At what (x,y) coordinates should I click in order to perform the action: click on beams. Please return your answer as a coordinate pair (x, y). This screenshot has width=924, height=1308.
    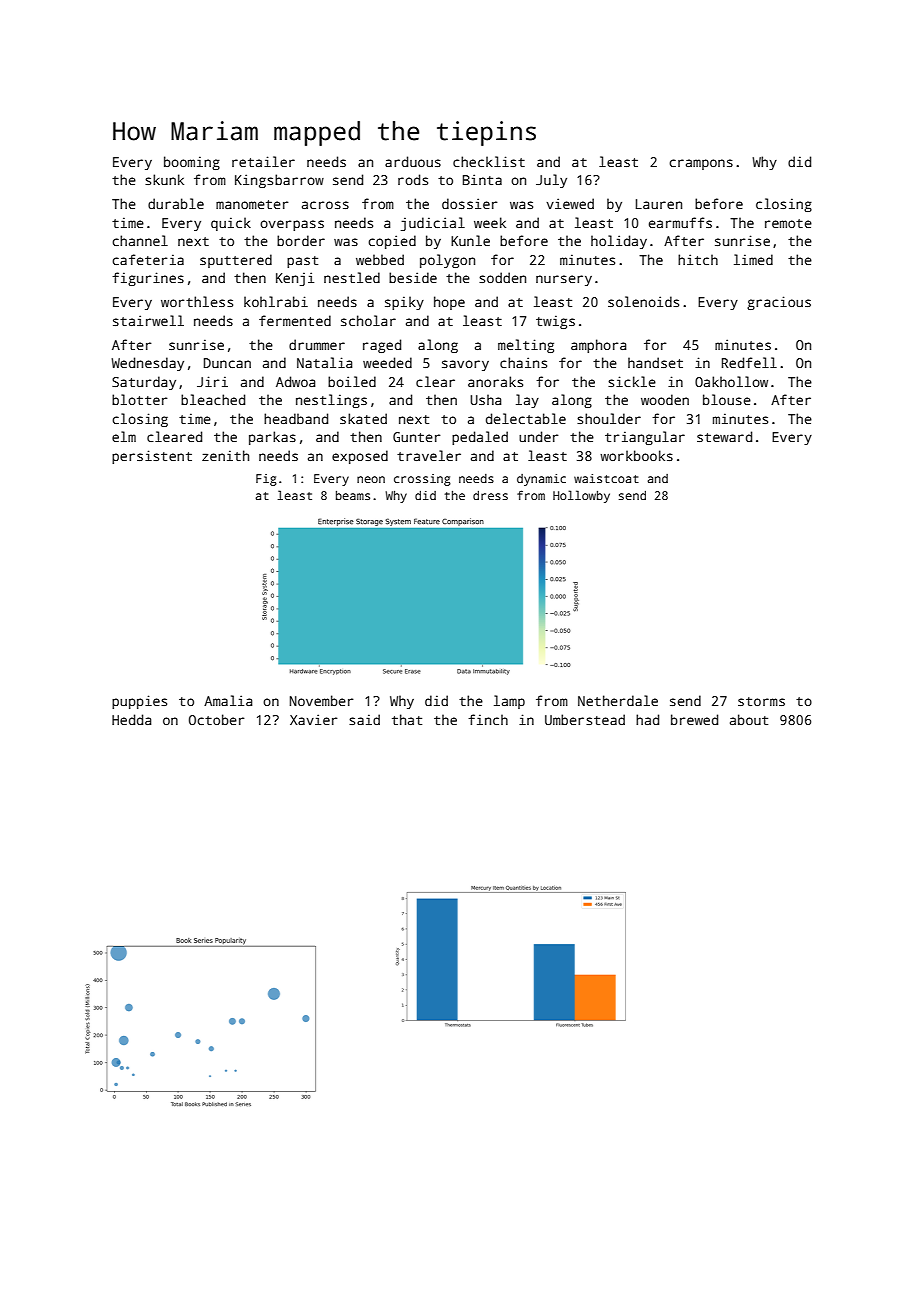
    Looking at the image, I should click on (353, 495).
